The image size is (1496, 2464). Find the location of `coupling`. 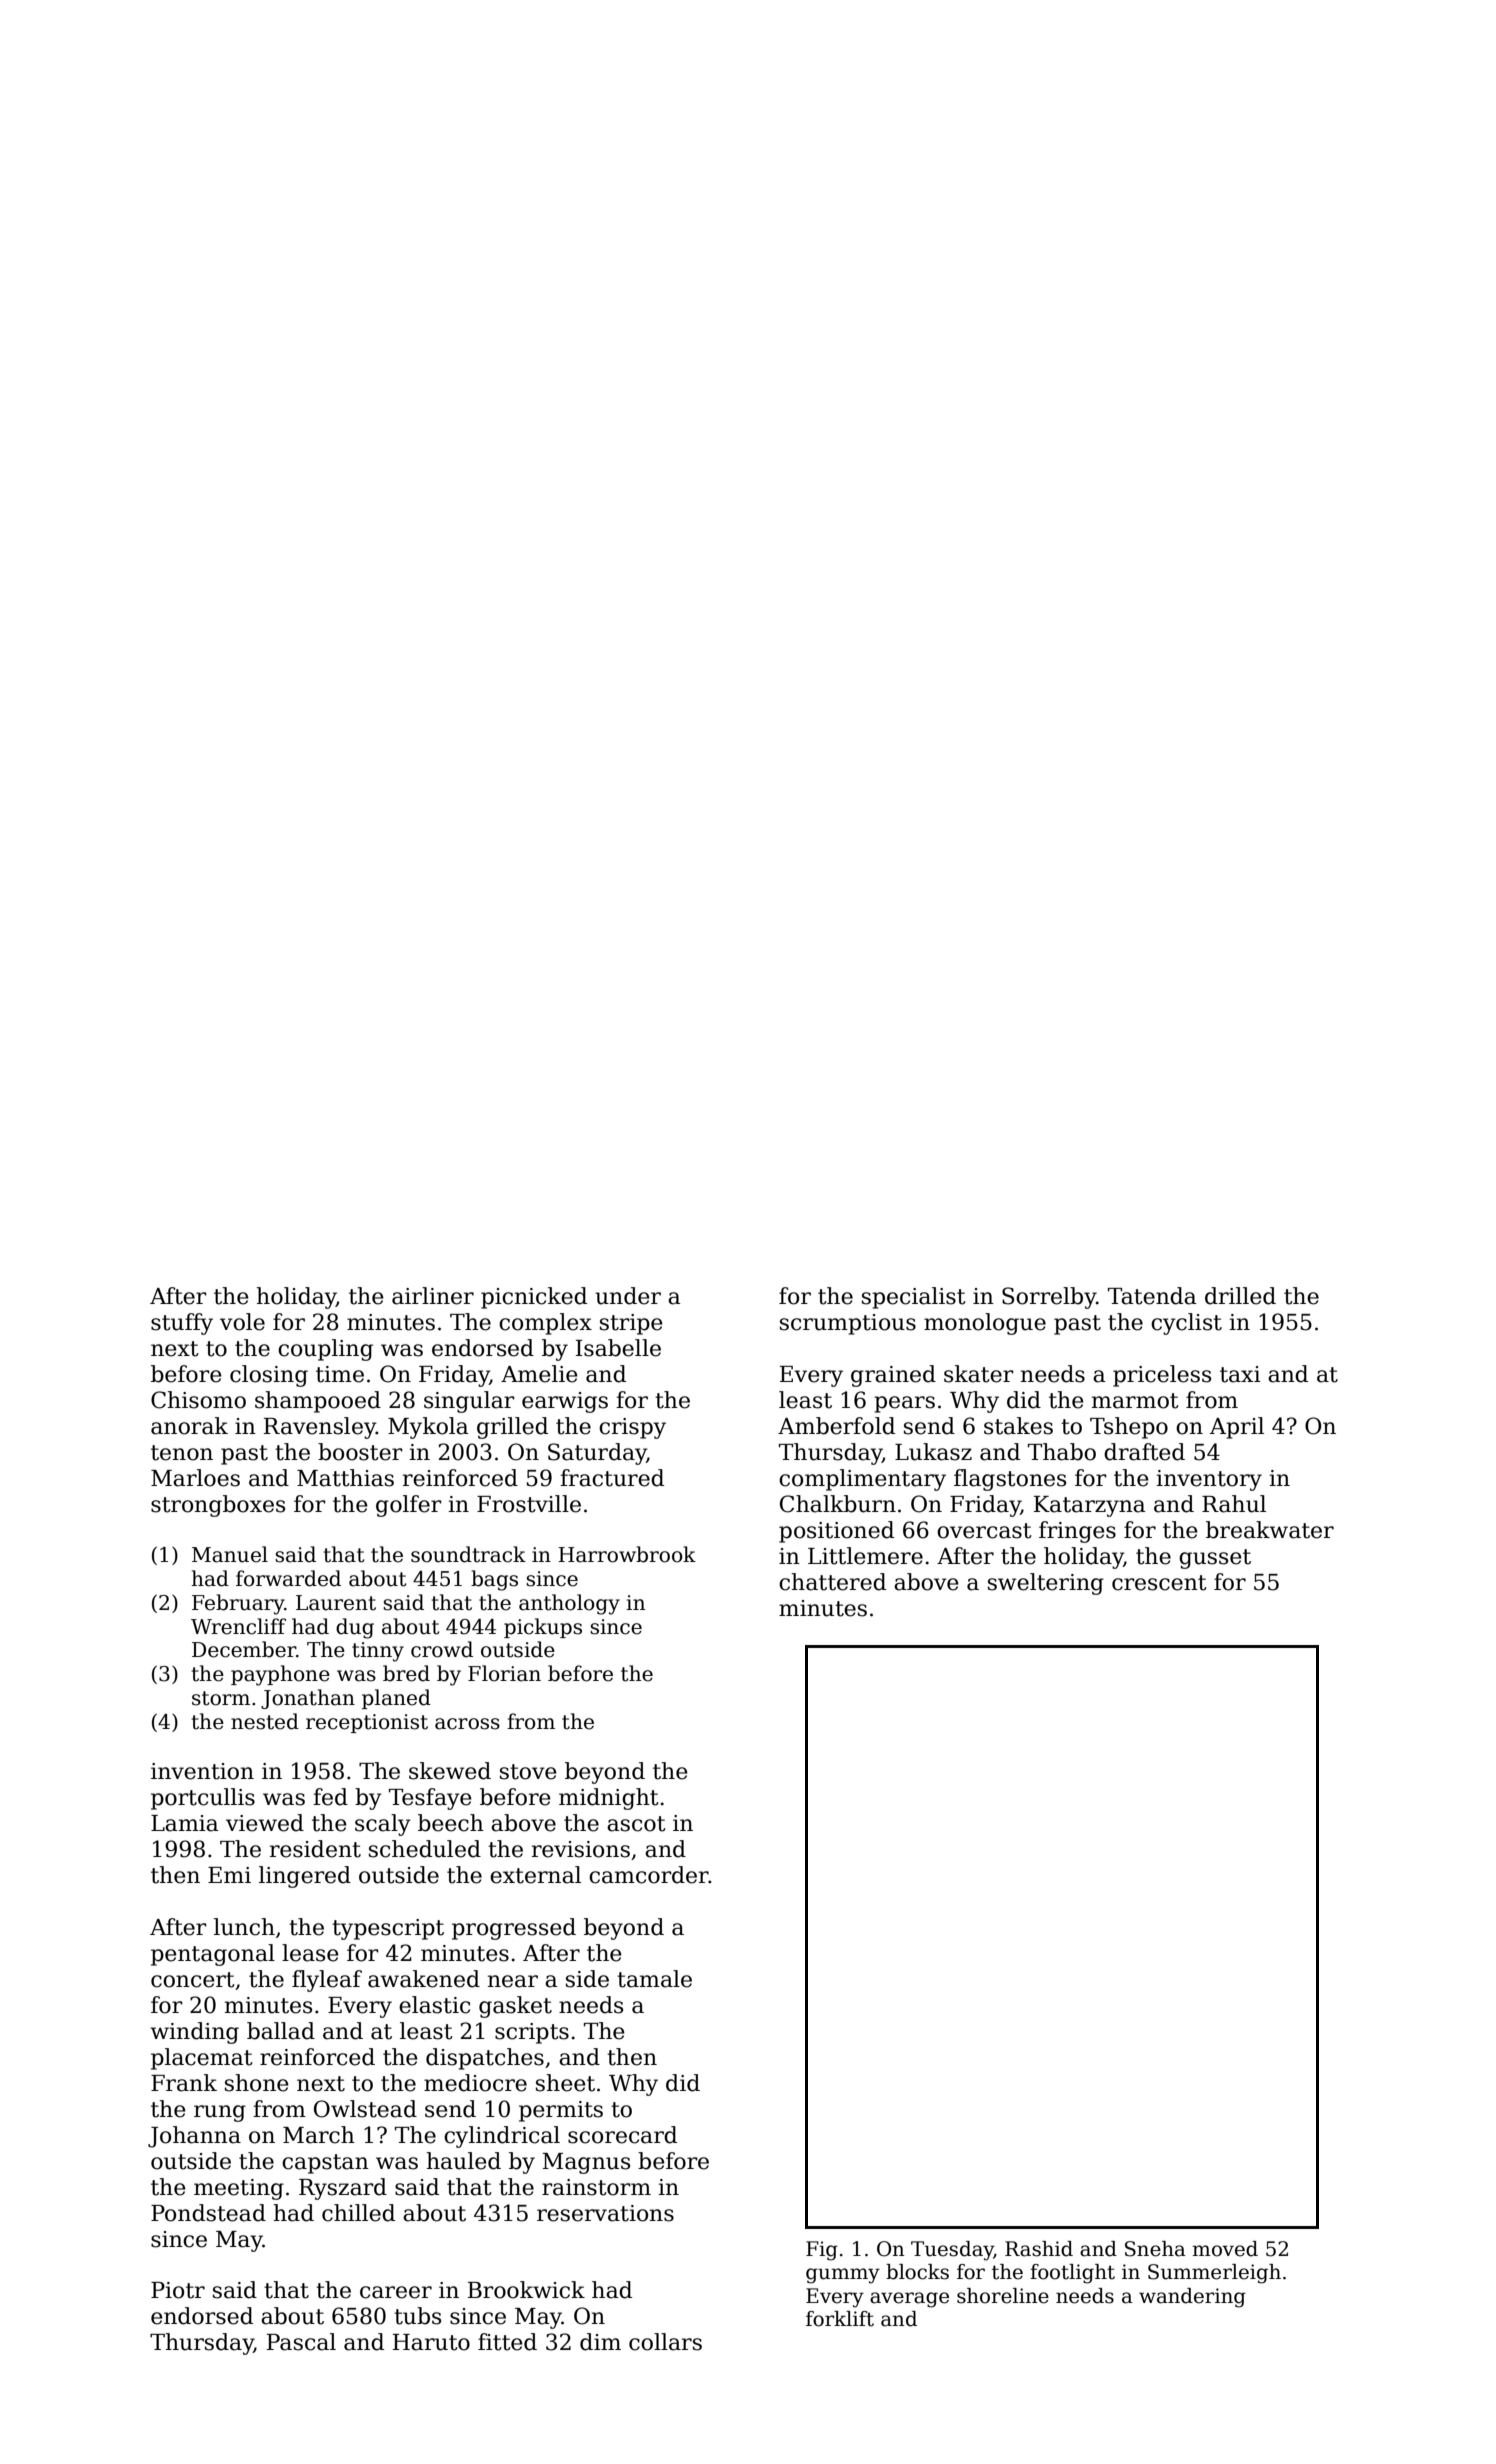

coupling is located at coordinates (325, 1350).
